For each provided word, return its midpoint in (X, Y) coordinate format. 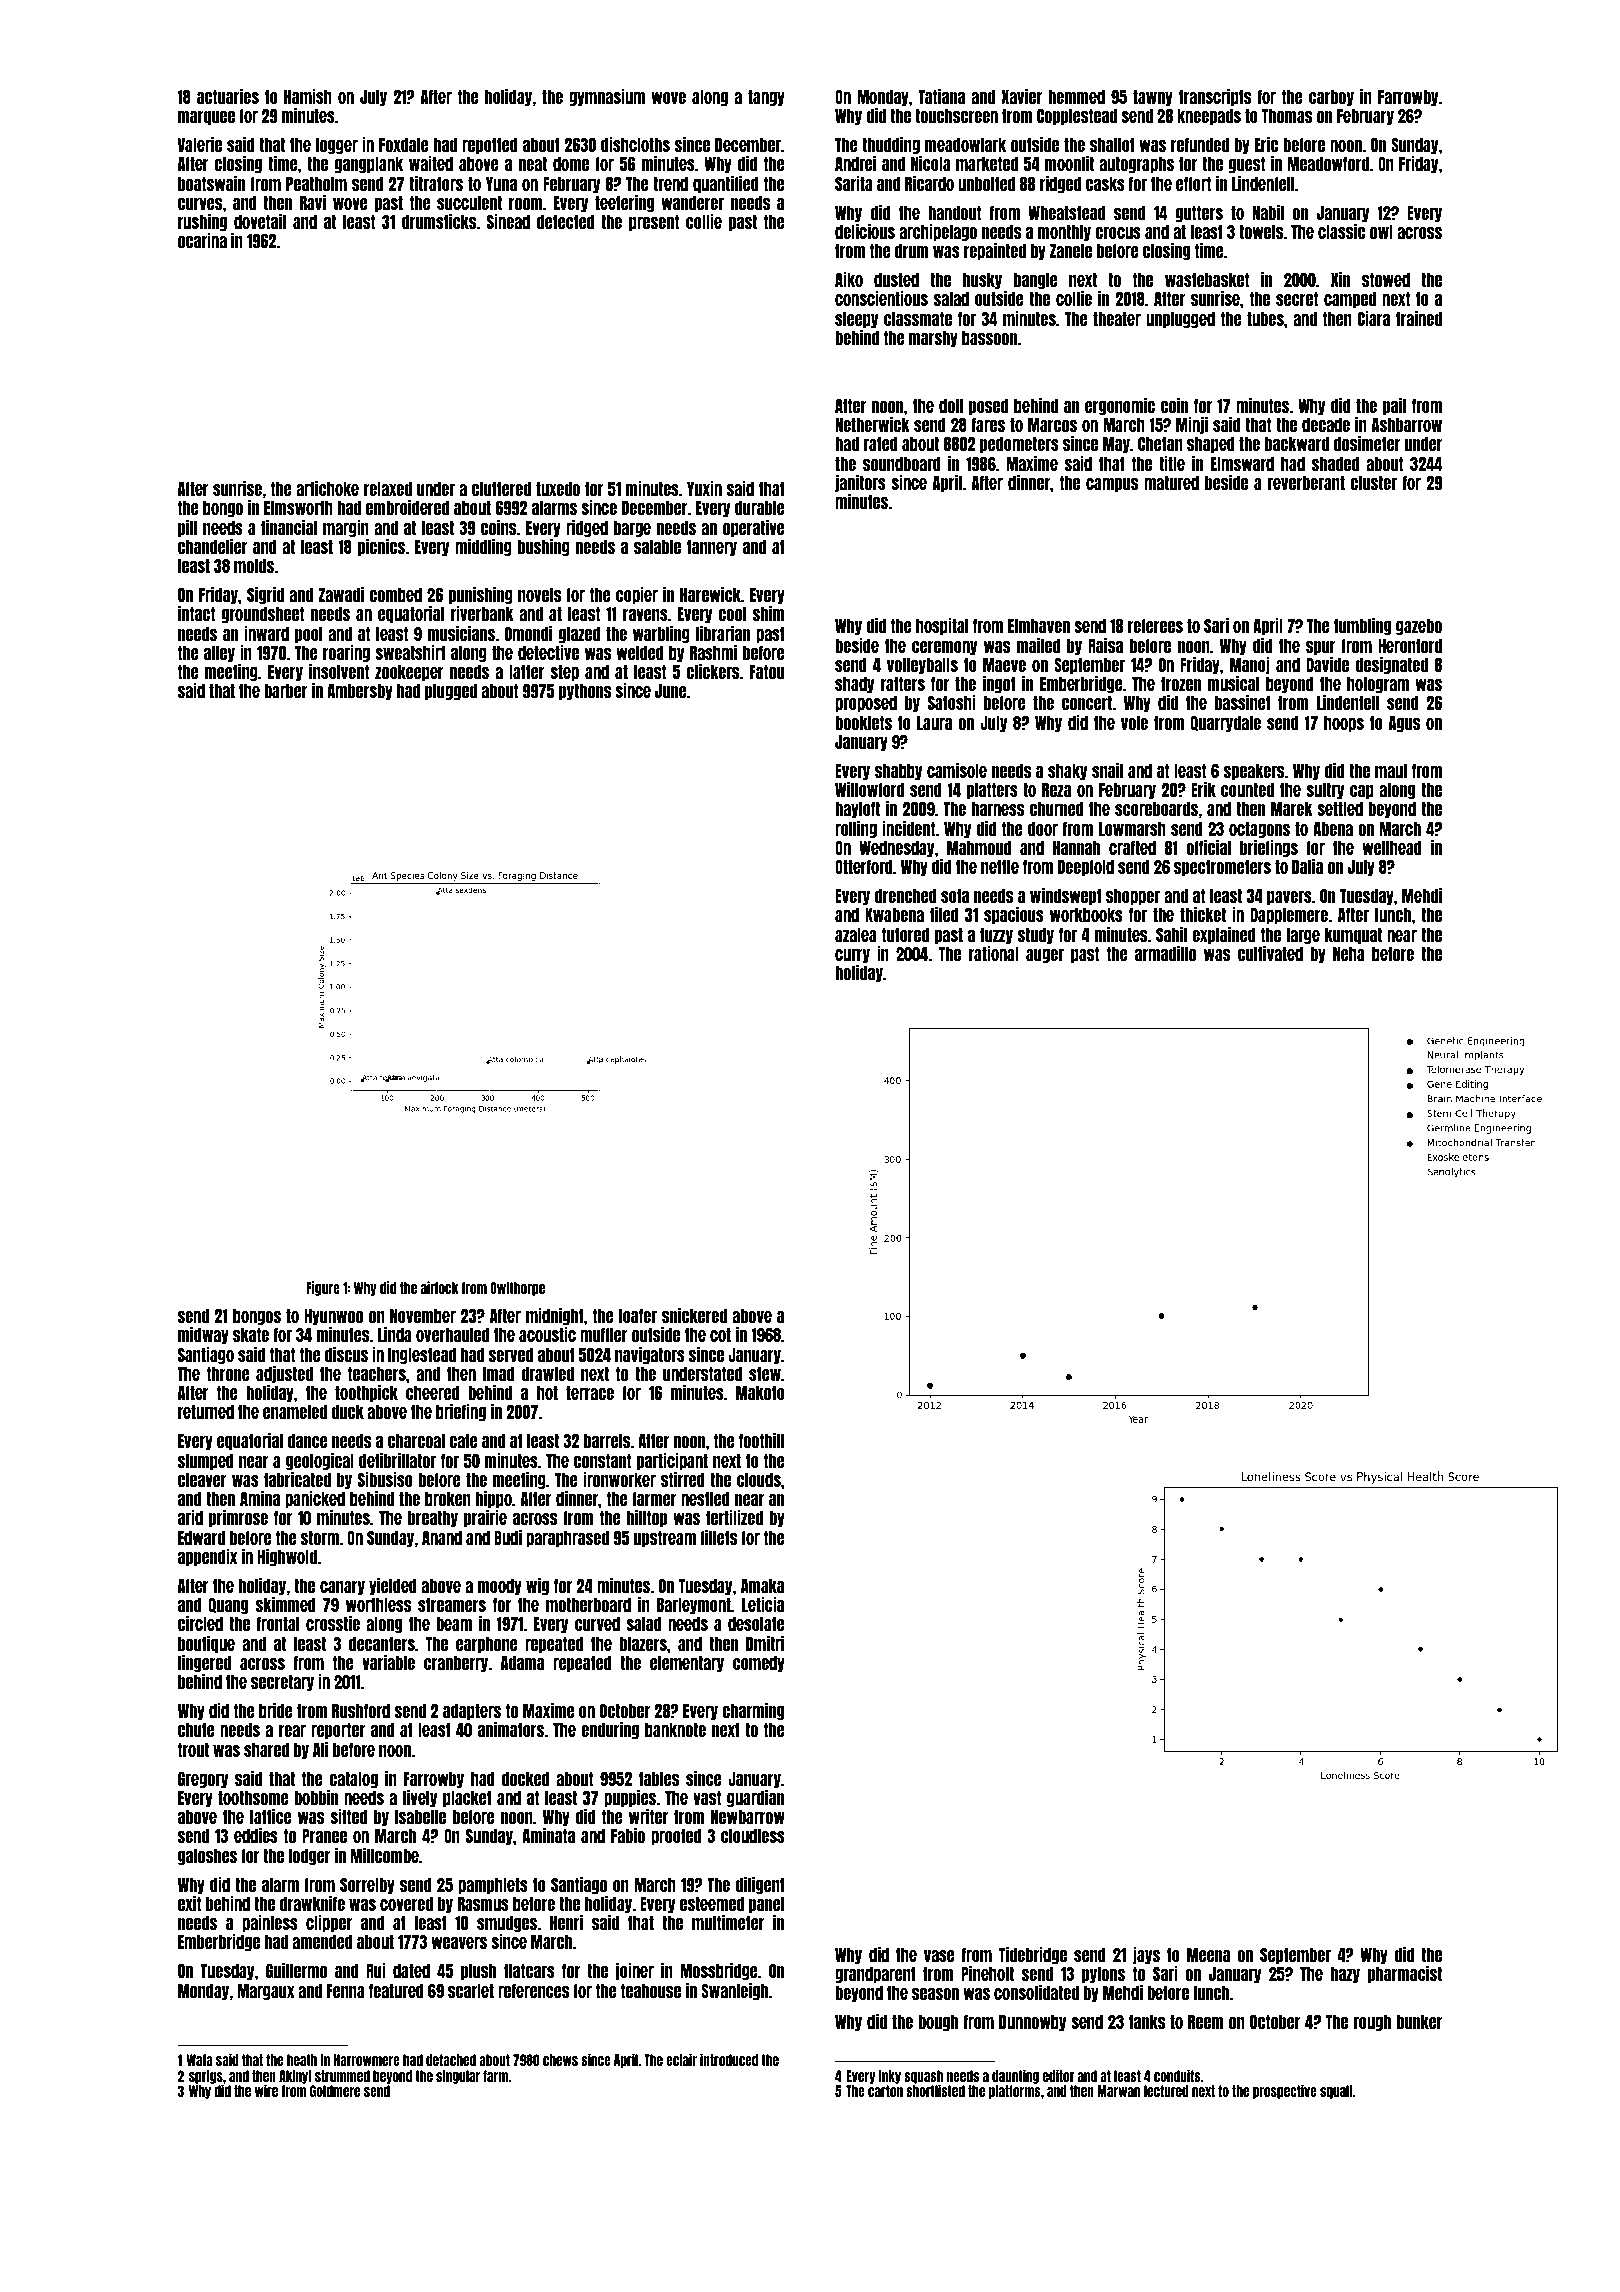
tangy (766, 98)
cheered (432, 1393)
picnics (381, 547)
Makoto (760, 1393)
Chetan (1160, 444)
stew (765, 1374)
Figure (323, 1288)
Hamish (308, 96)
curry (852, 956)
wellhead (1392, 848)
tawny (1153, 98)
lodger (310, 1857)
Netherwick (872, 424)
